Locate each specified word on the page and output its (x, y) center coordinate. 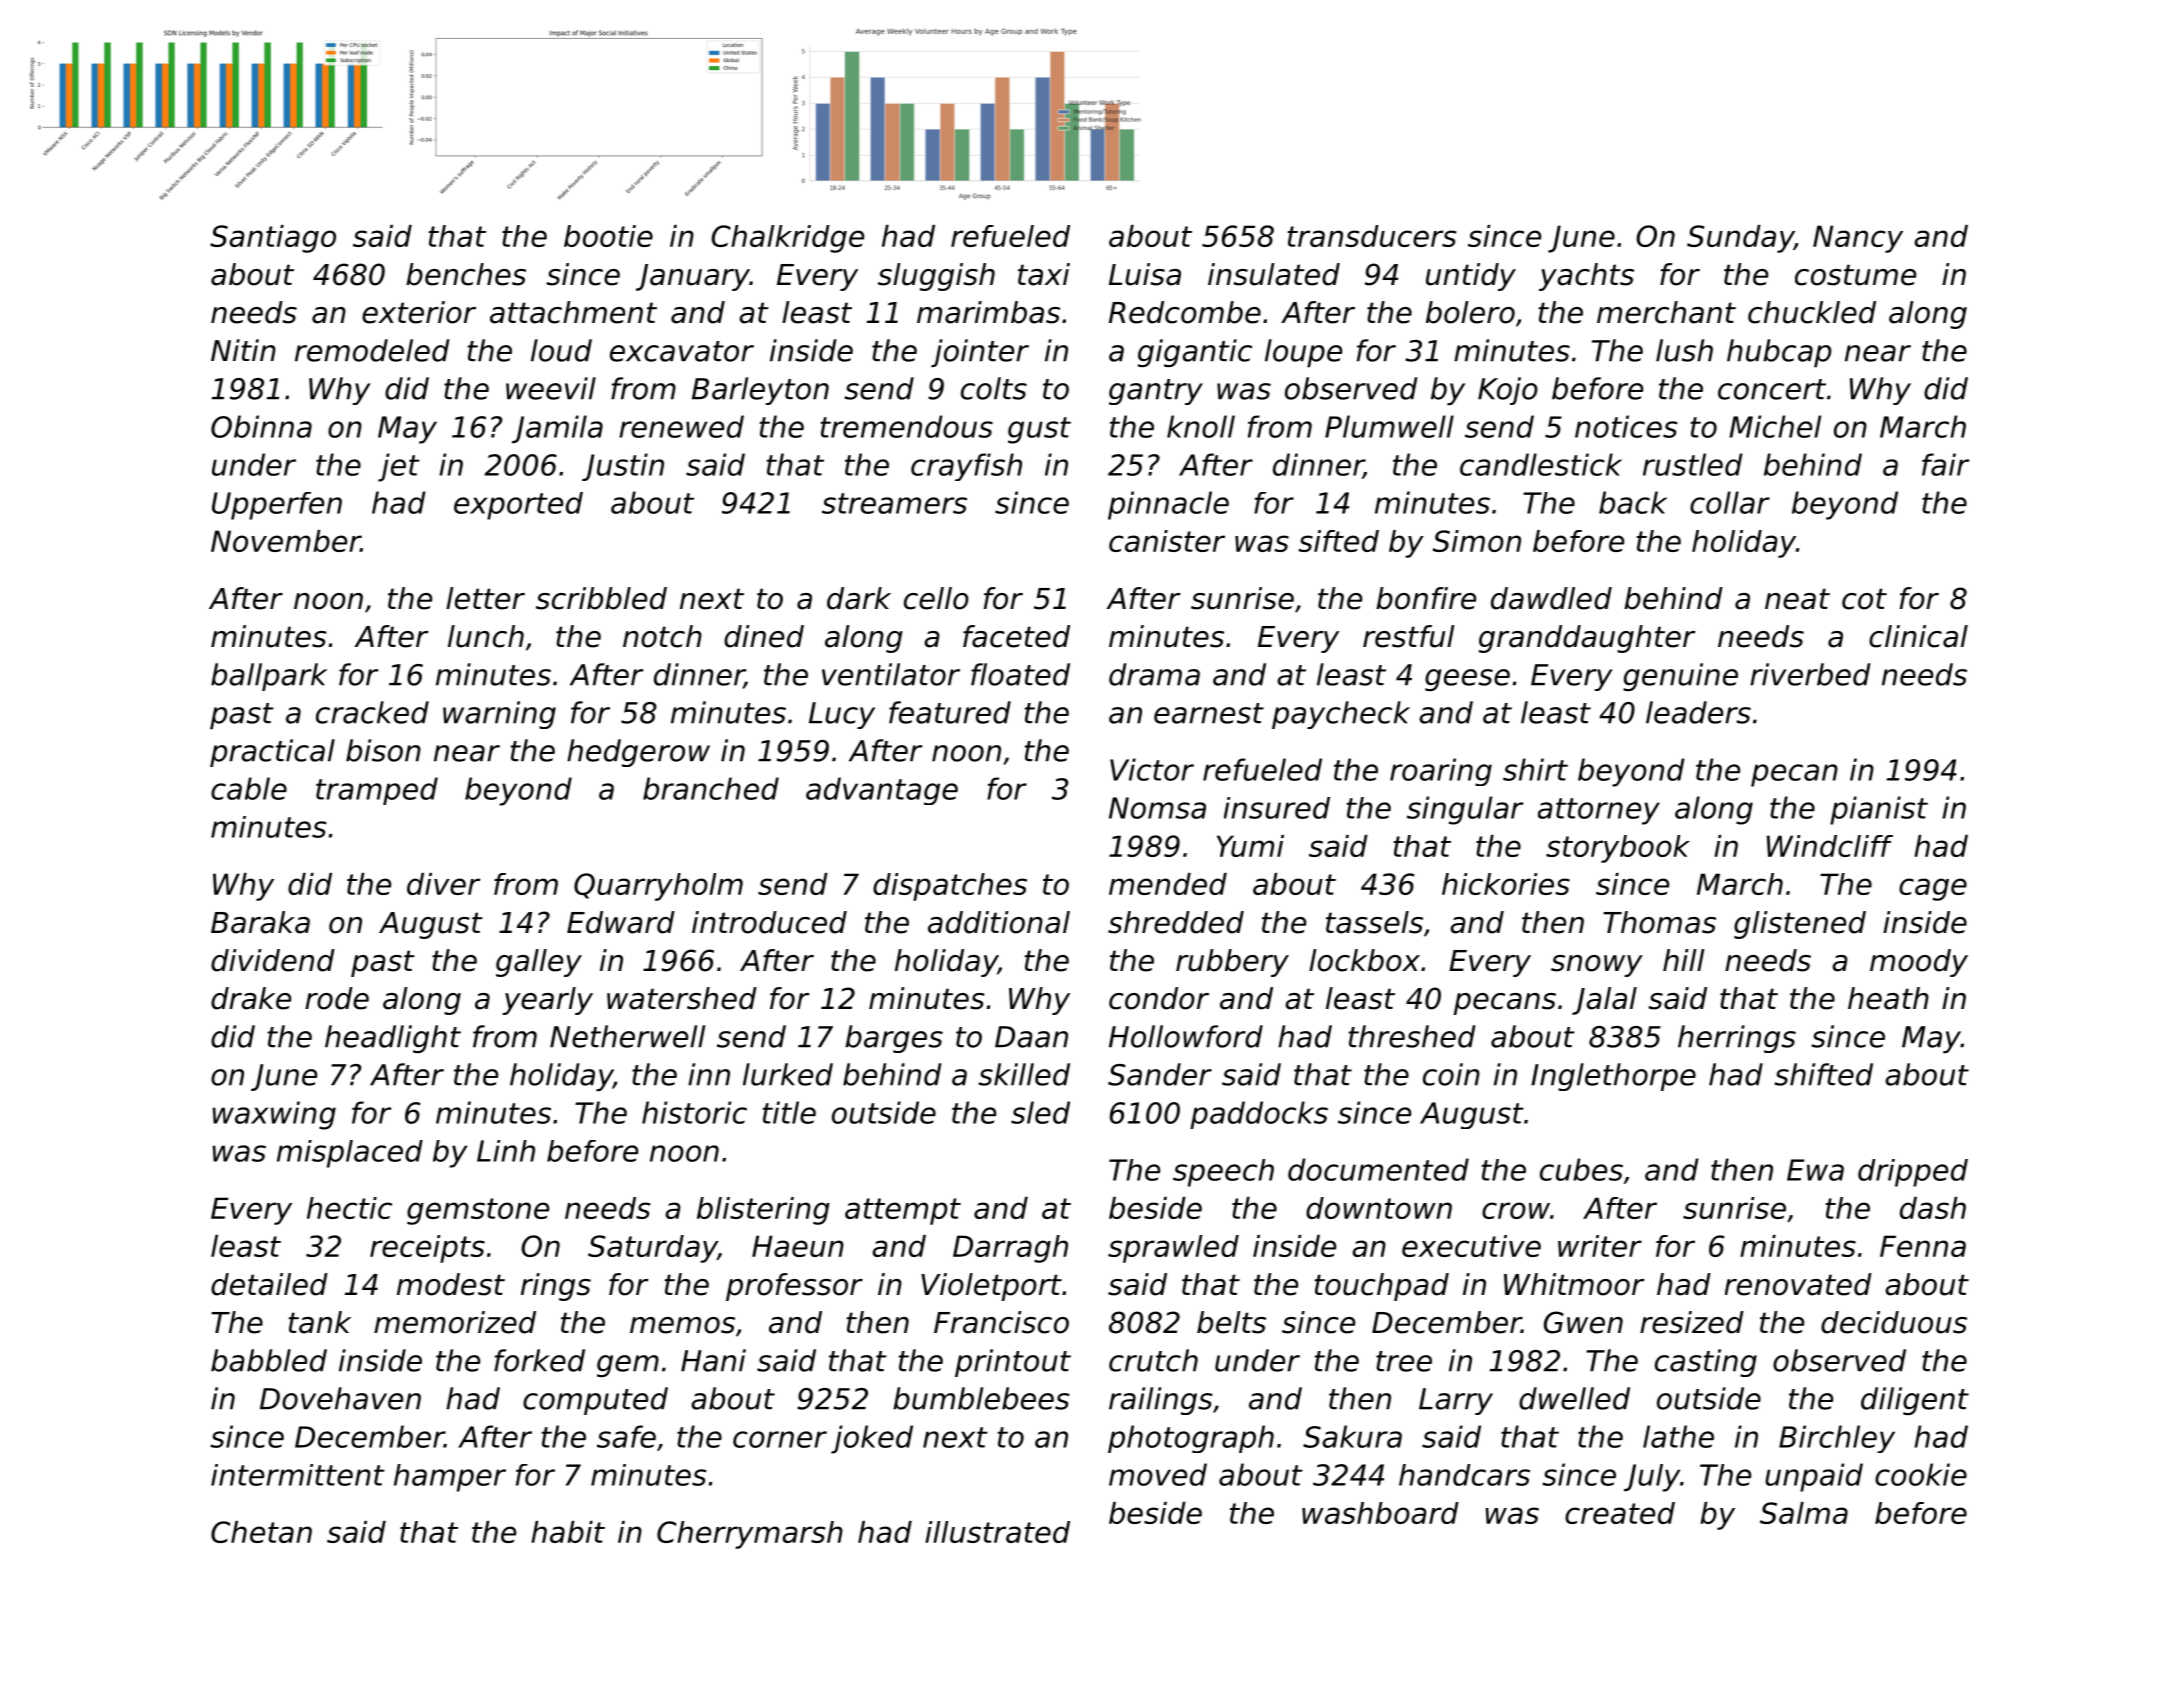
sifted (1338, 541)
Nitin (243, 350)
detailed (269, 1284)
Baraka (260, 922)
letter (485, 598)
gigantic (1195, 353)
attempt (903, 1211)
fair (1945, 464)
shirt (1535, 769)
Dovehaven (340, 1398)
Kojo (1508, 391)
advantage (882, 791)
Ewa (1815, 1170)
